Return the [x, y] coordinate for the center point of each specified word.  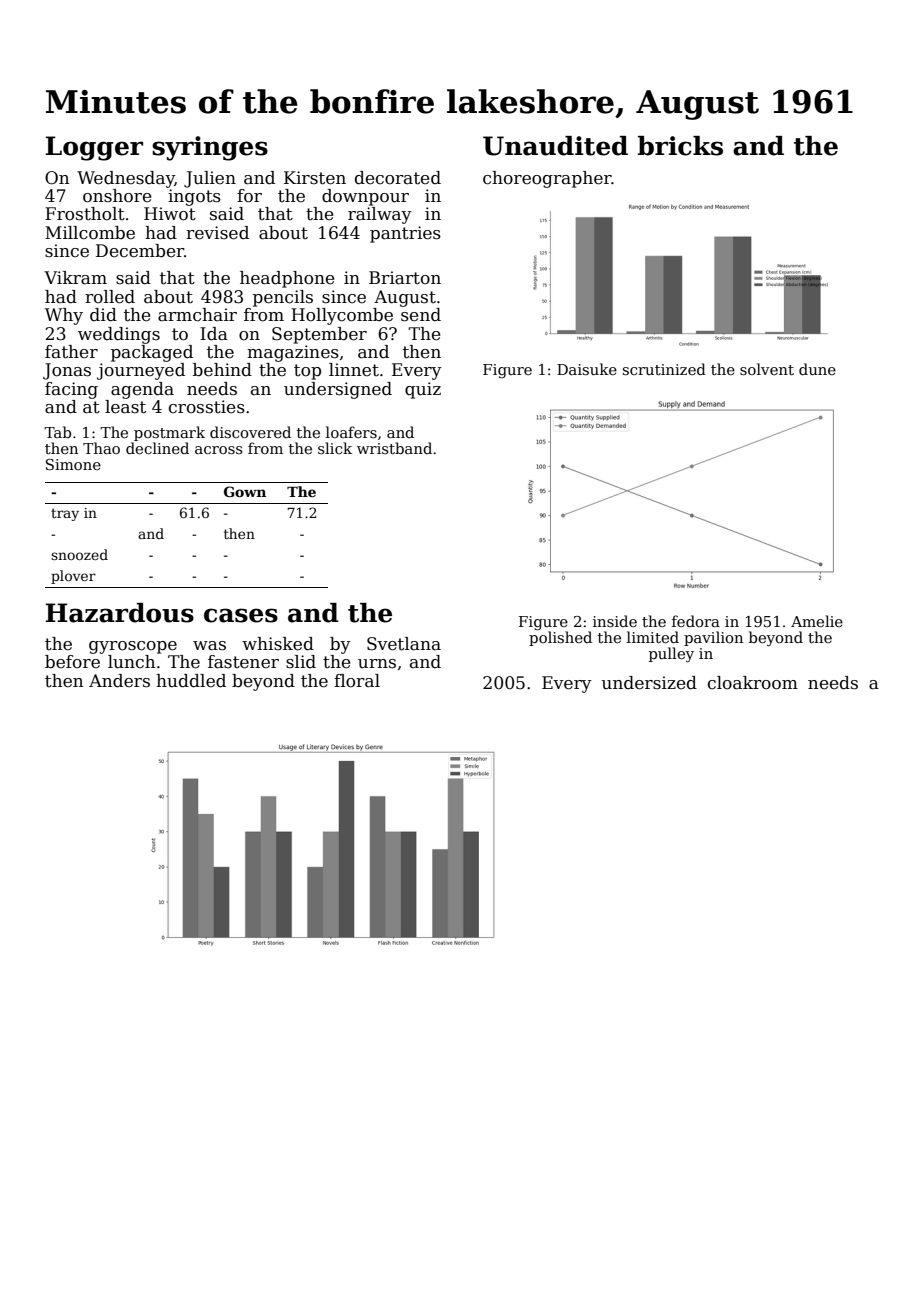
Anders [119, 681]
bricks [680, 146]
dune [817, 369]
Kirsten [315, 178]
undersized [649, 683]
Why [64, 316]
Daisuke [587, 369]
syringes [210, 148]
